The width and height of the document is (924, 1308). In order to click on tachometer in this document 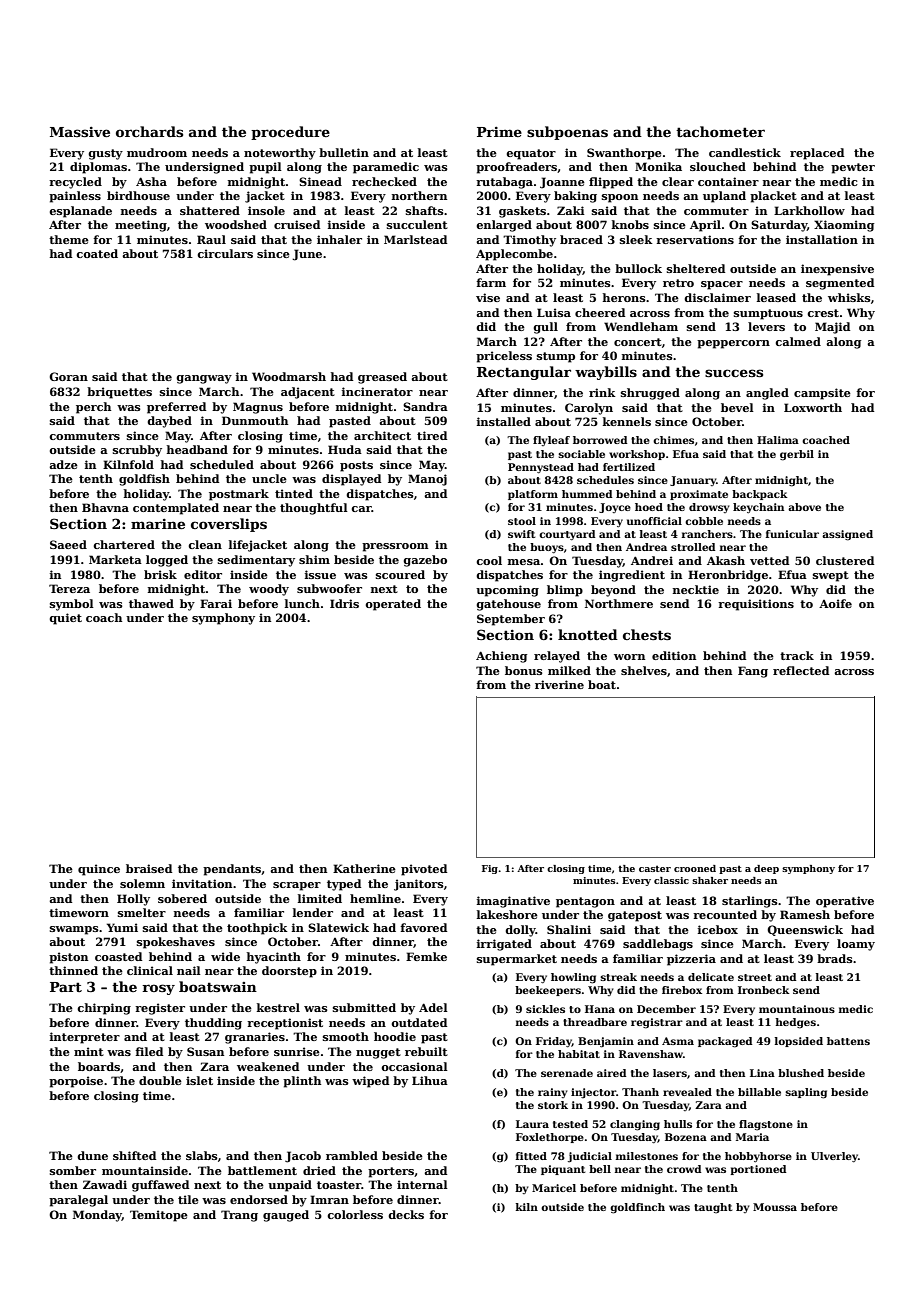, I will do `click(720, 131)`.
